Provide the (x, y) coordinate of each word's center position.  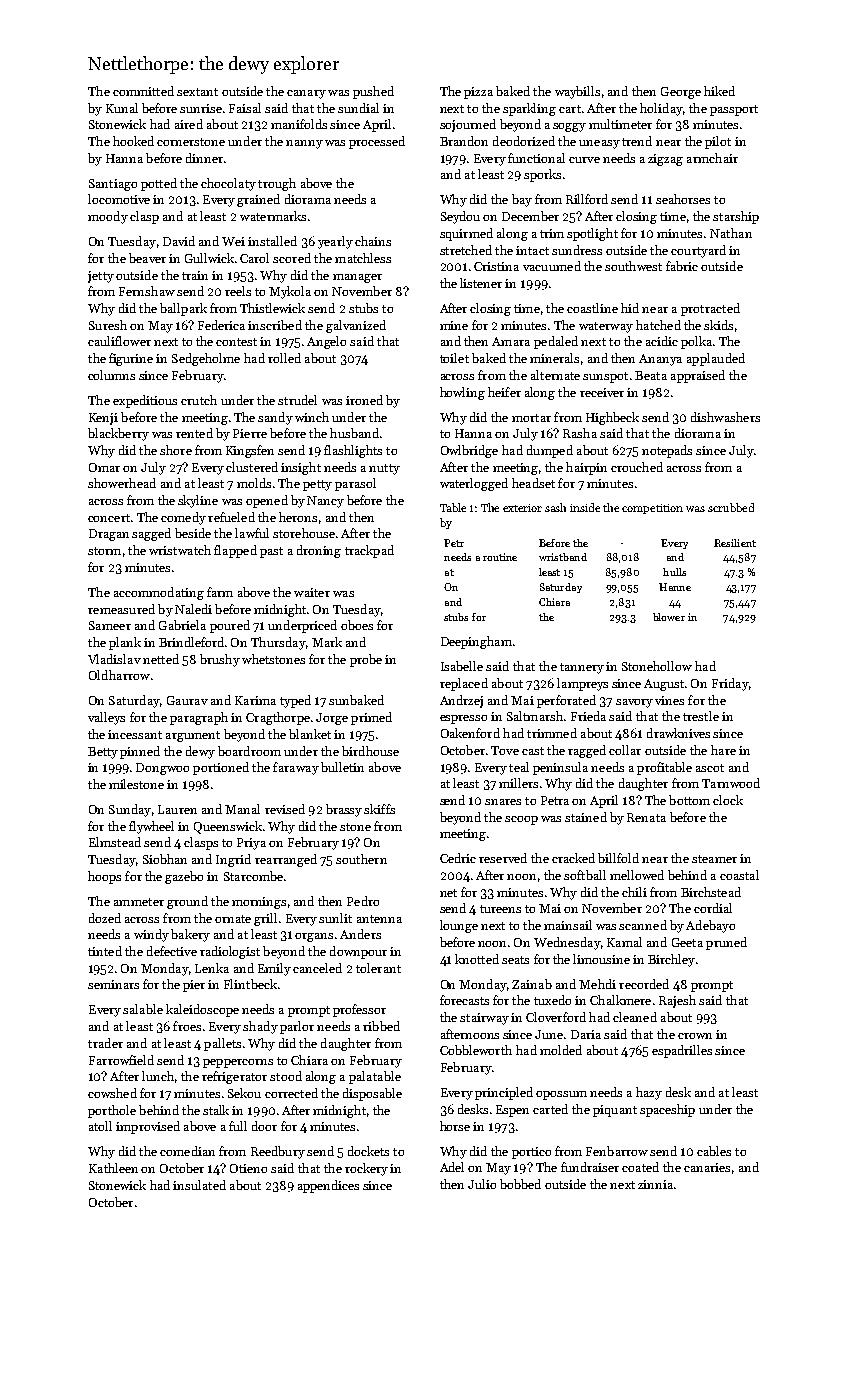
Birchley (671, 960)
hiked (719, 91)
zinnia (655, 1184)
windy (151, 935)
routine (500, 557)
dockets (368, 1151)
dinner (204, 158)
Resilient (735, 543)
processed (377, 142)
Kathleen (113, 1168)
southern (361, 859)
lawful (252, 533)
